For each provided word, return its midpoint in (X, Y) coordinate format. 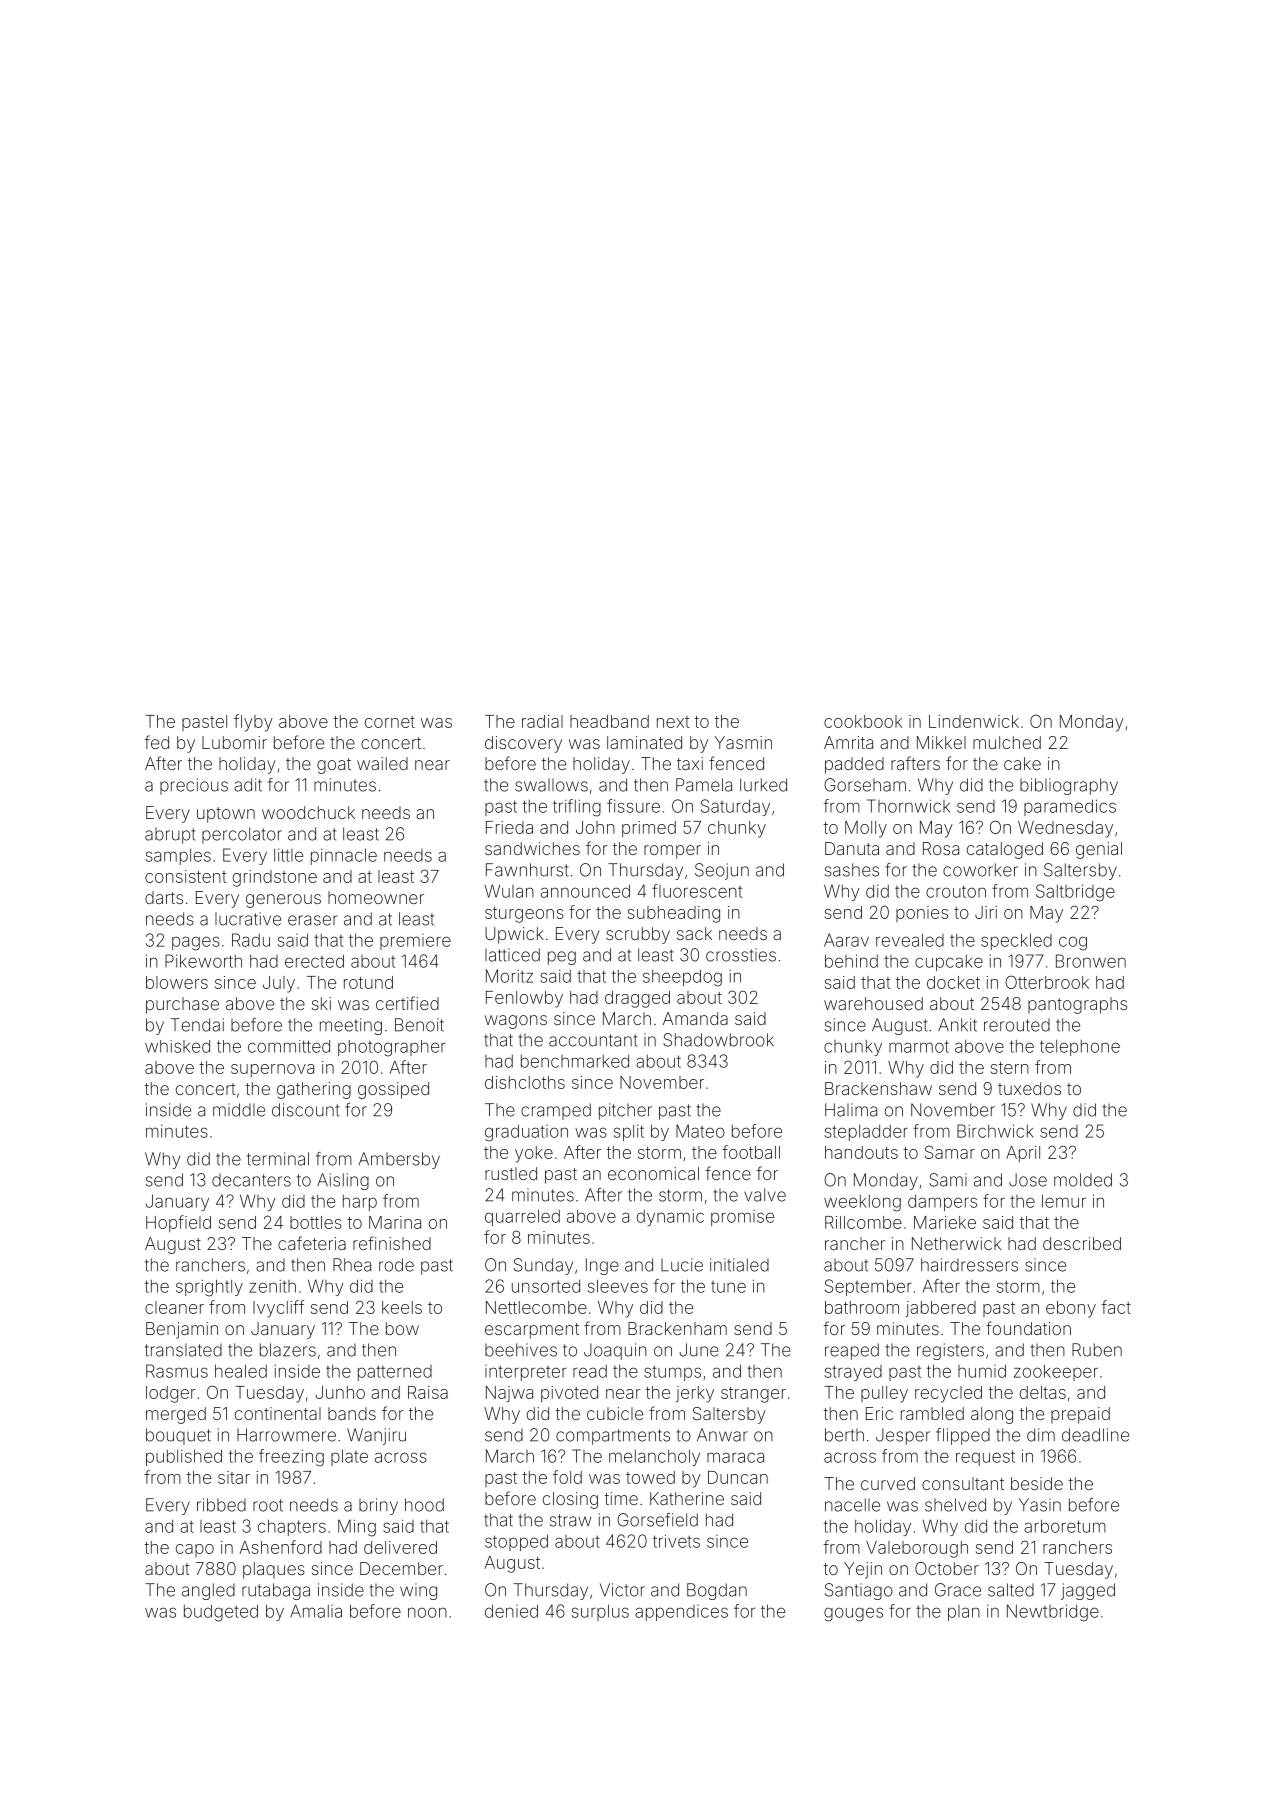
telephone (1080, 1048)
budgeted (221, 1613)
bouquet (178, 1436)
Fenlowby (524, 999)
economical (653, 1173)
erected (314, 961)
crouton (956, 891)
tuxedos (1029, 1088)
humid (982, 1371)
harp (360, 1203)
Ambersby (399, 1160)
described (1082, 1243)
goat (334, 766)
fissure (633, 806)
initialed (739, 1265)
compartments (613, 1437)
